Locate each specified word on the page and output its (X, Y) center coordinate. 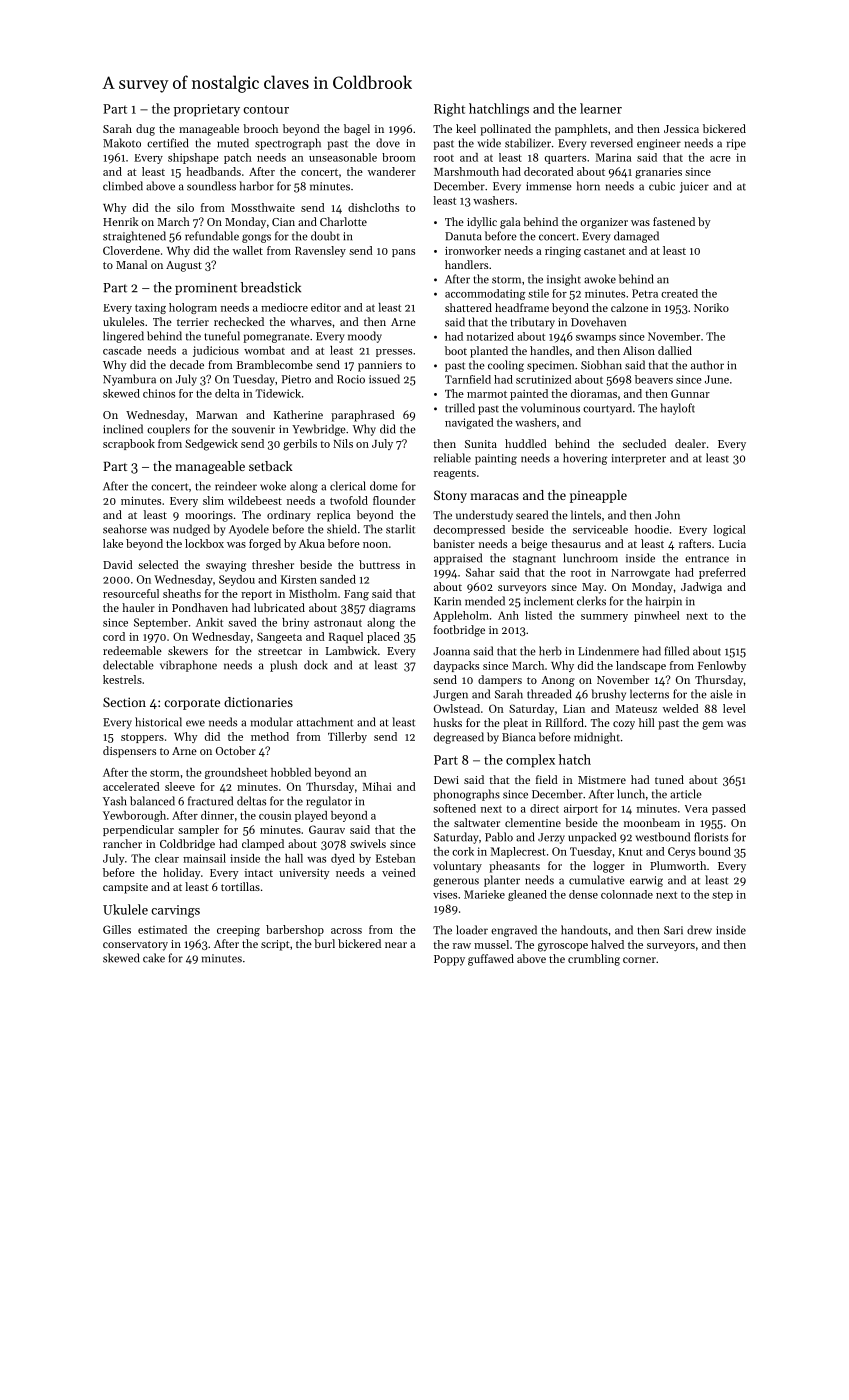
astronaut (338, 623)
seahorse (125, 529)
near (396, 945)
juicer (694, 187)
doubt (325, 236)
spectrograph (288, 144)
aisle (721, 694)
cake (154, 958)
